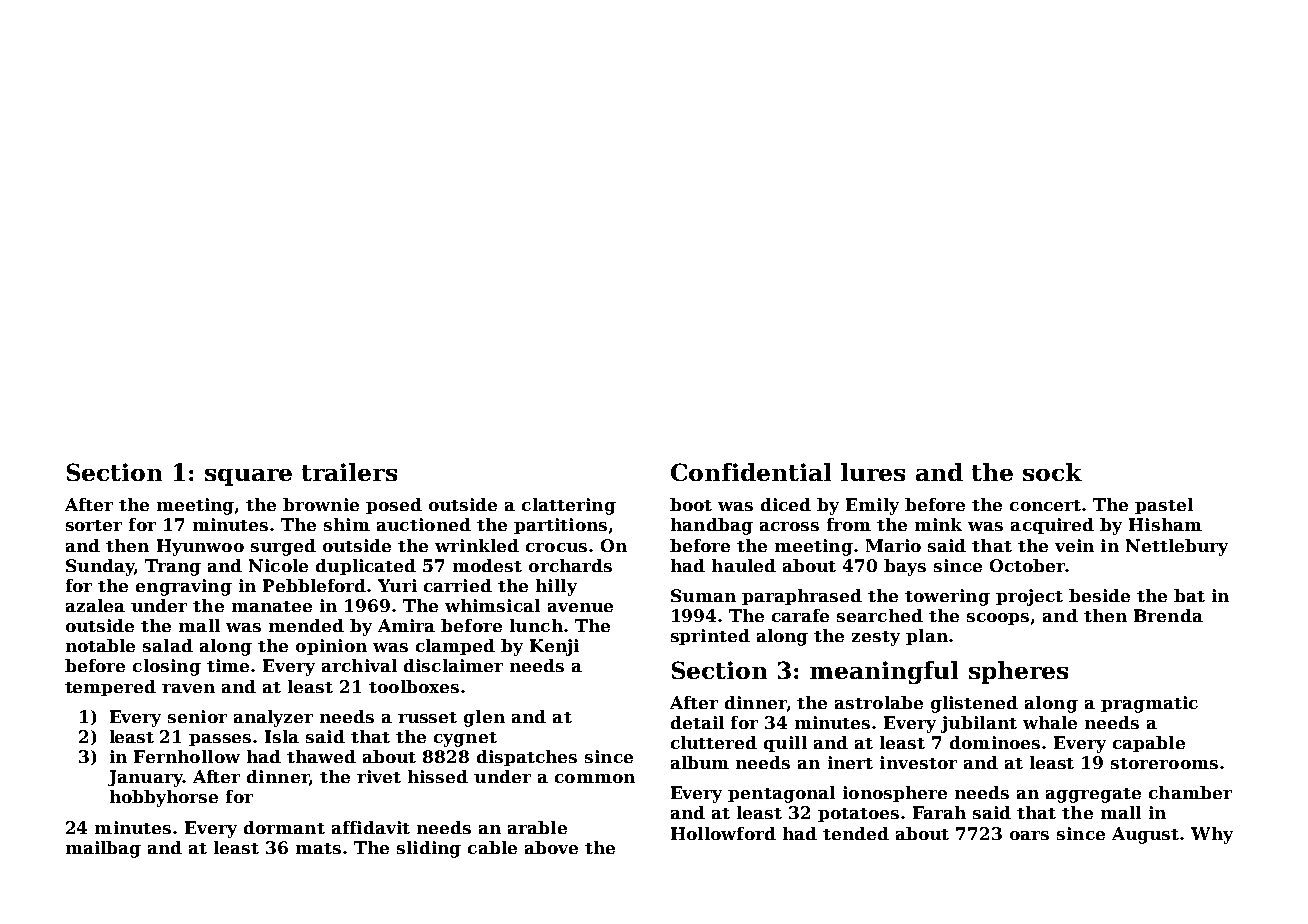 This page has height=924, width=1308. I want to click on mailbag, so click(103, 849).
